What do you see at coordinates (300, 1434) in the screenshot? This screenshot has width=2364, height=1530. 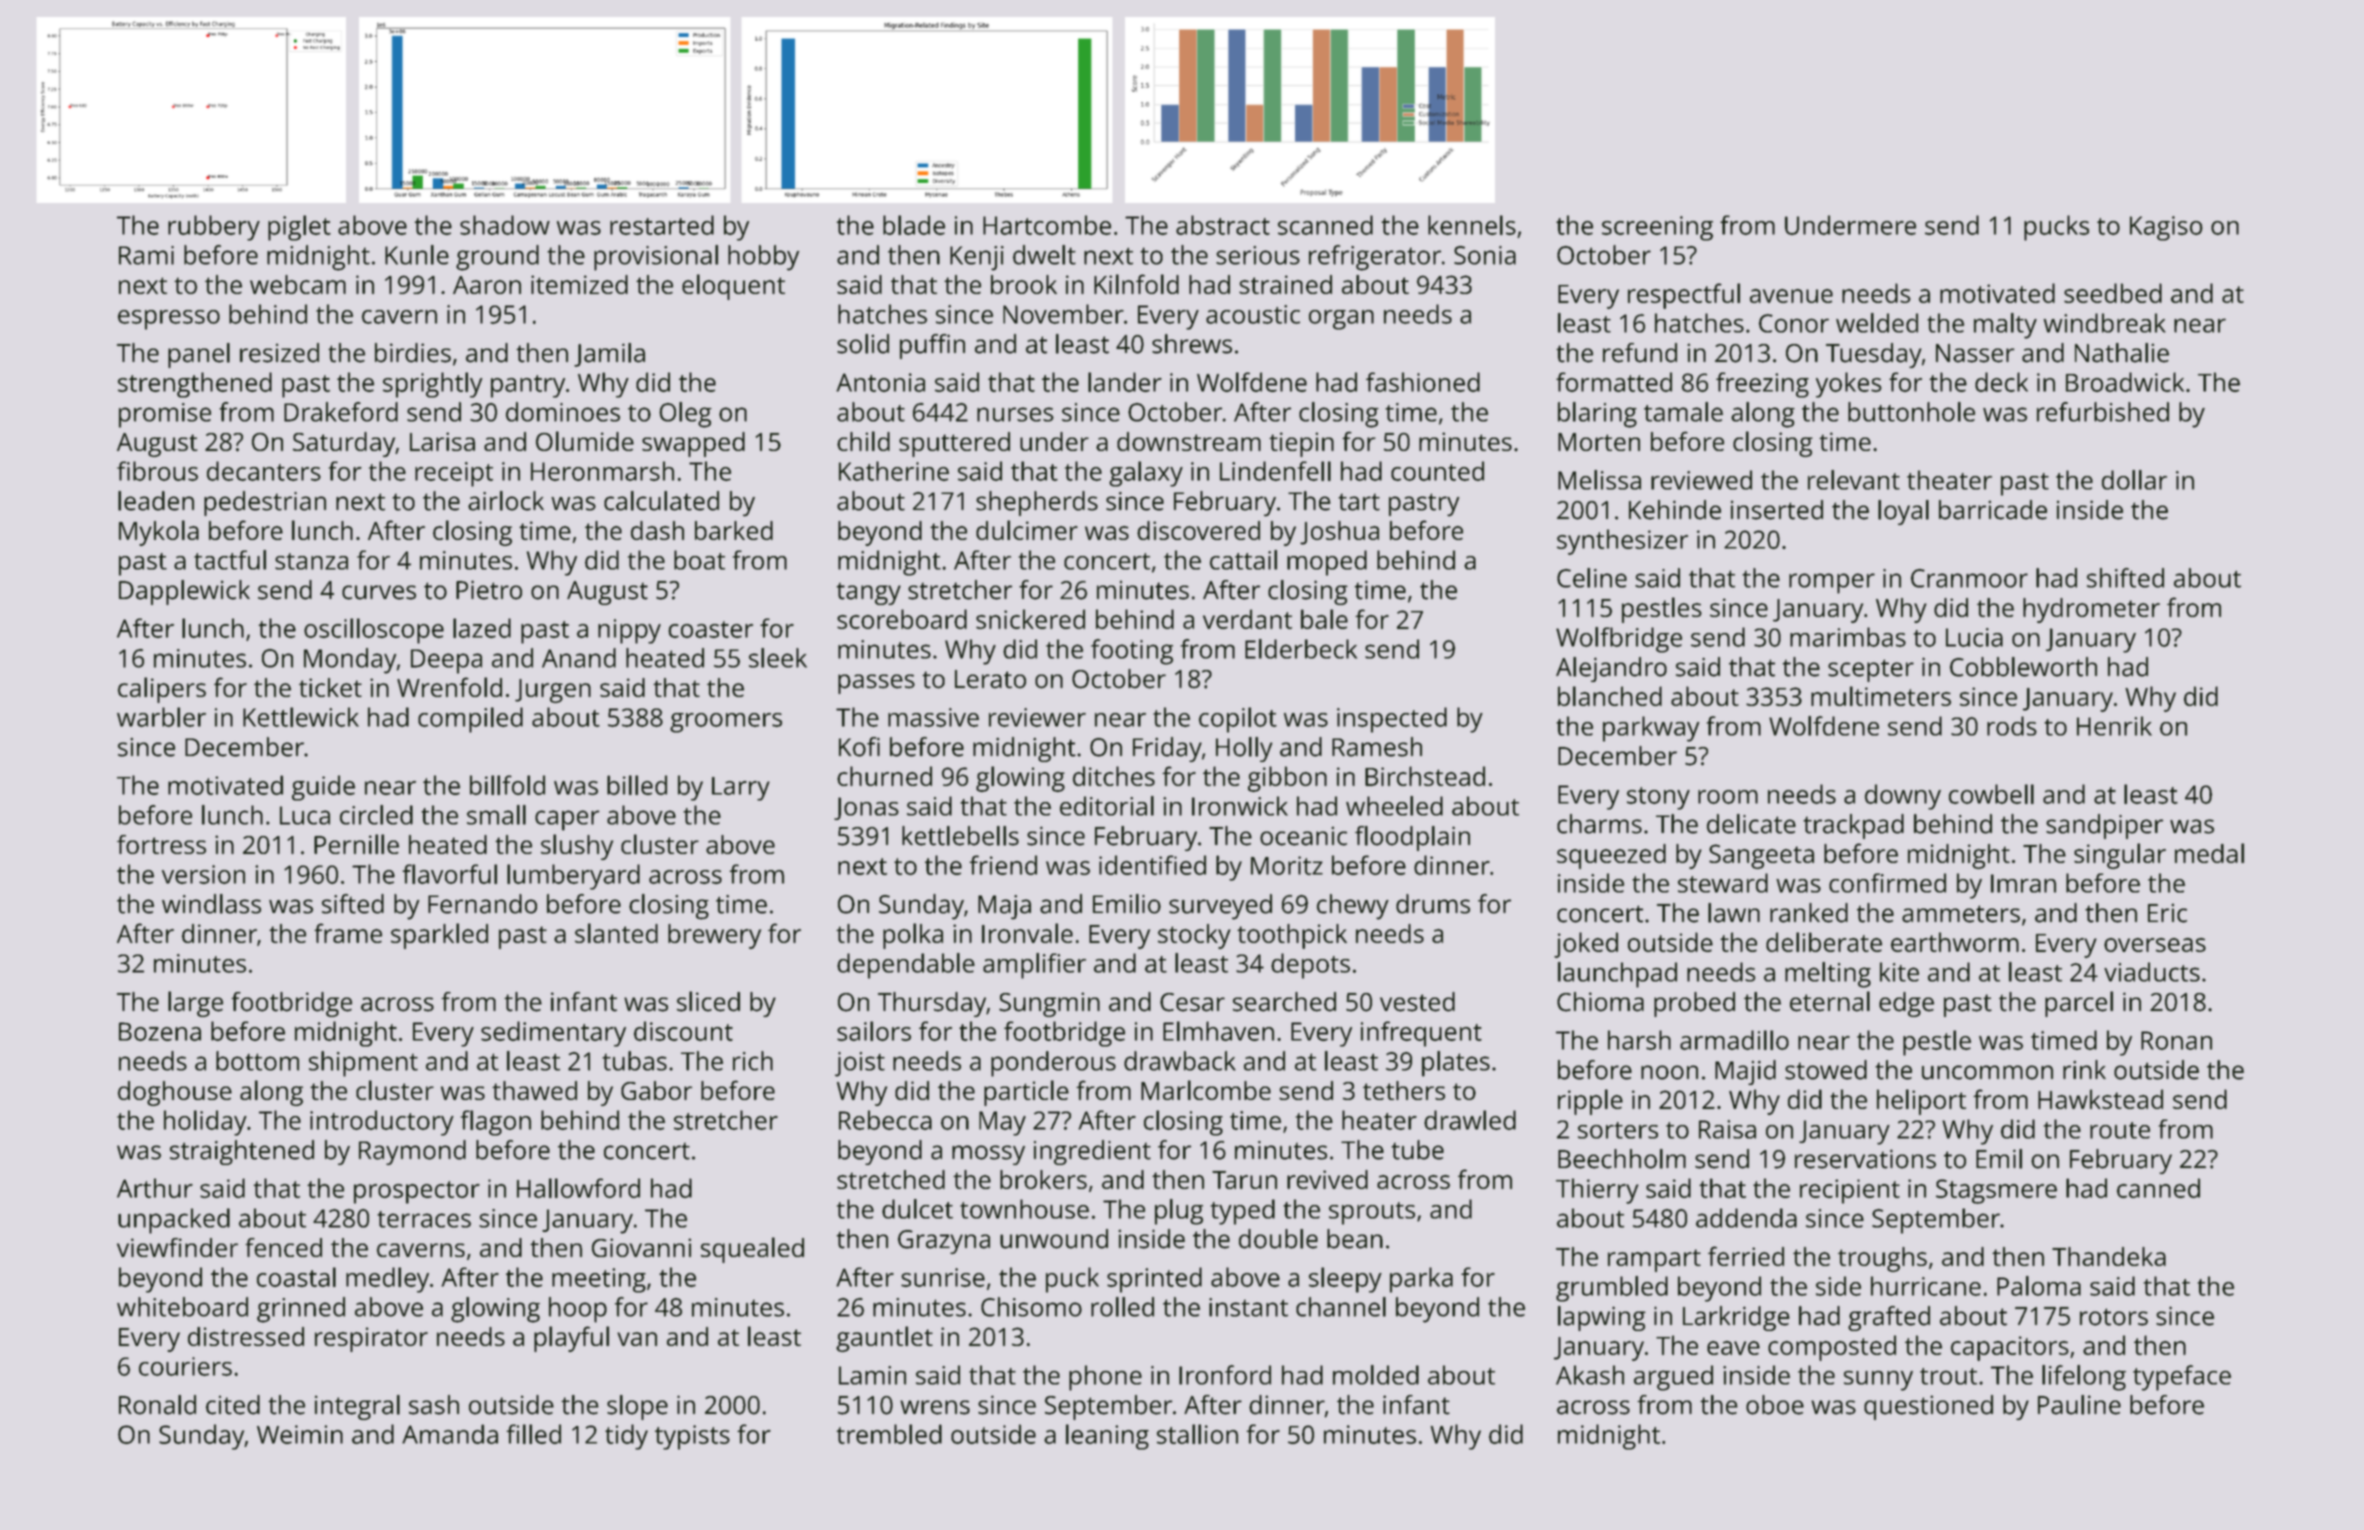 I see `Weimin` at bounding box center [300, 1434].
